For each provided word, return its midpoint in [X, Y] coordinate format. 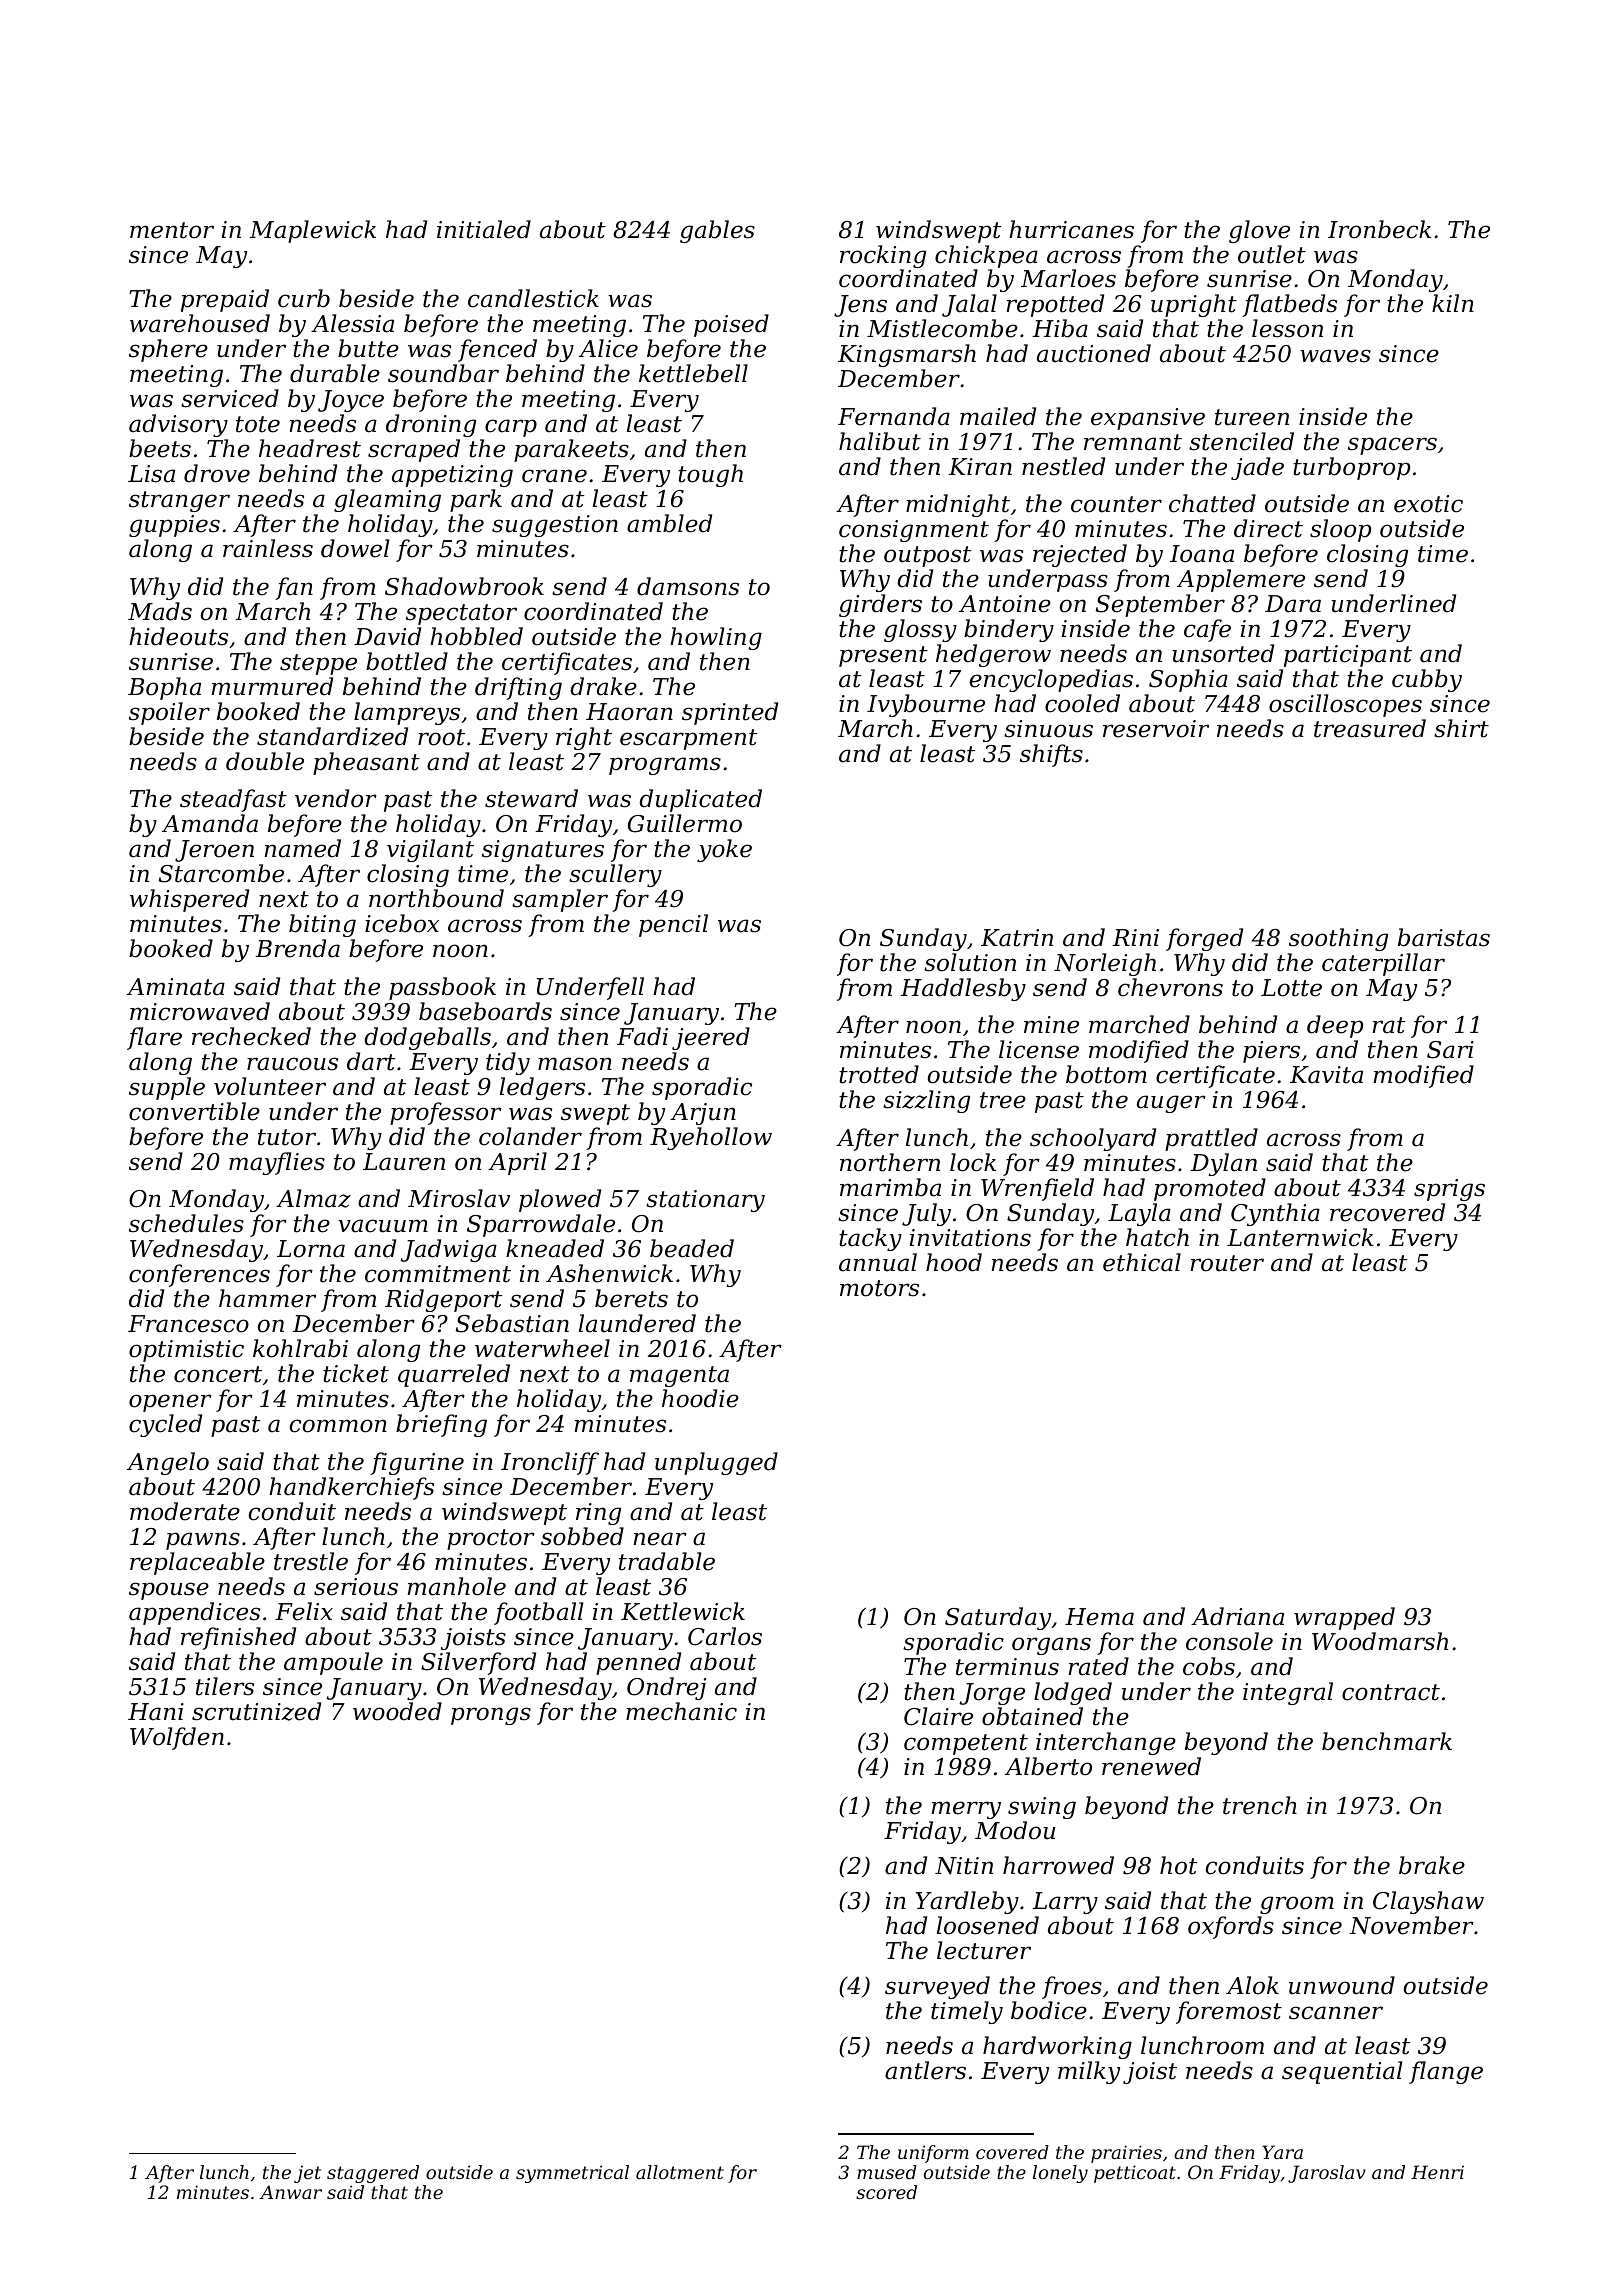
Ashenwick [609, 1273]
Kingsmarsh [907, 355]
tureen [1252, 417]
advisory [178, 425]
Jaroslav [1327, 2174]
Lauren [404, 1162]
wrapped [1344, 1618]
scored [886, 2192]
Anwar [290, 2192]
